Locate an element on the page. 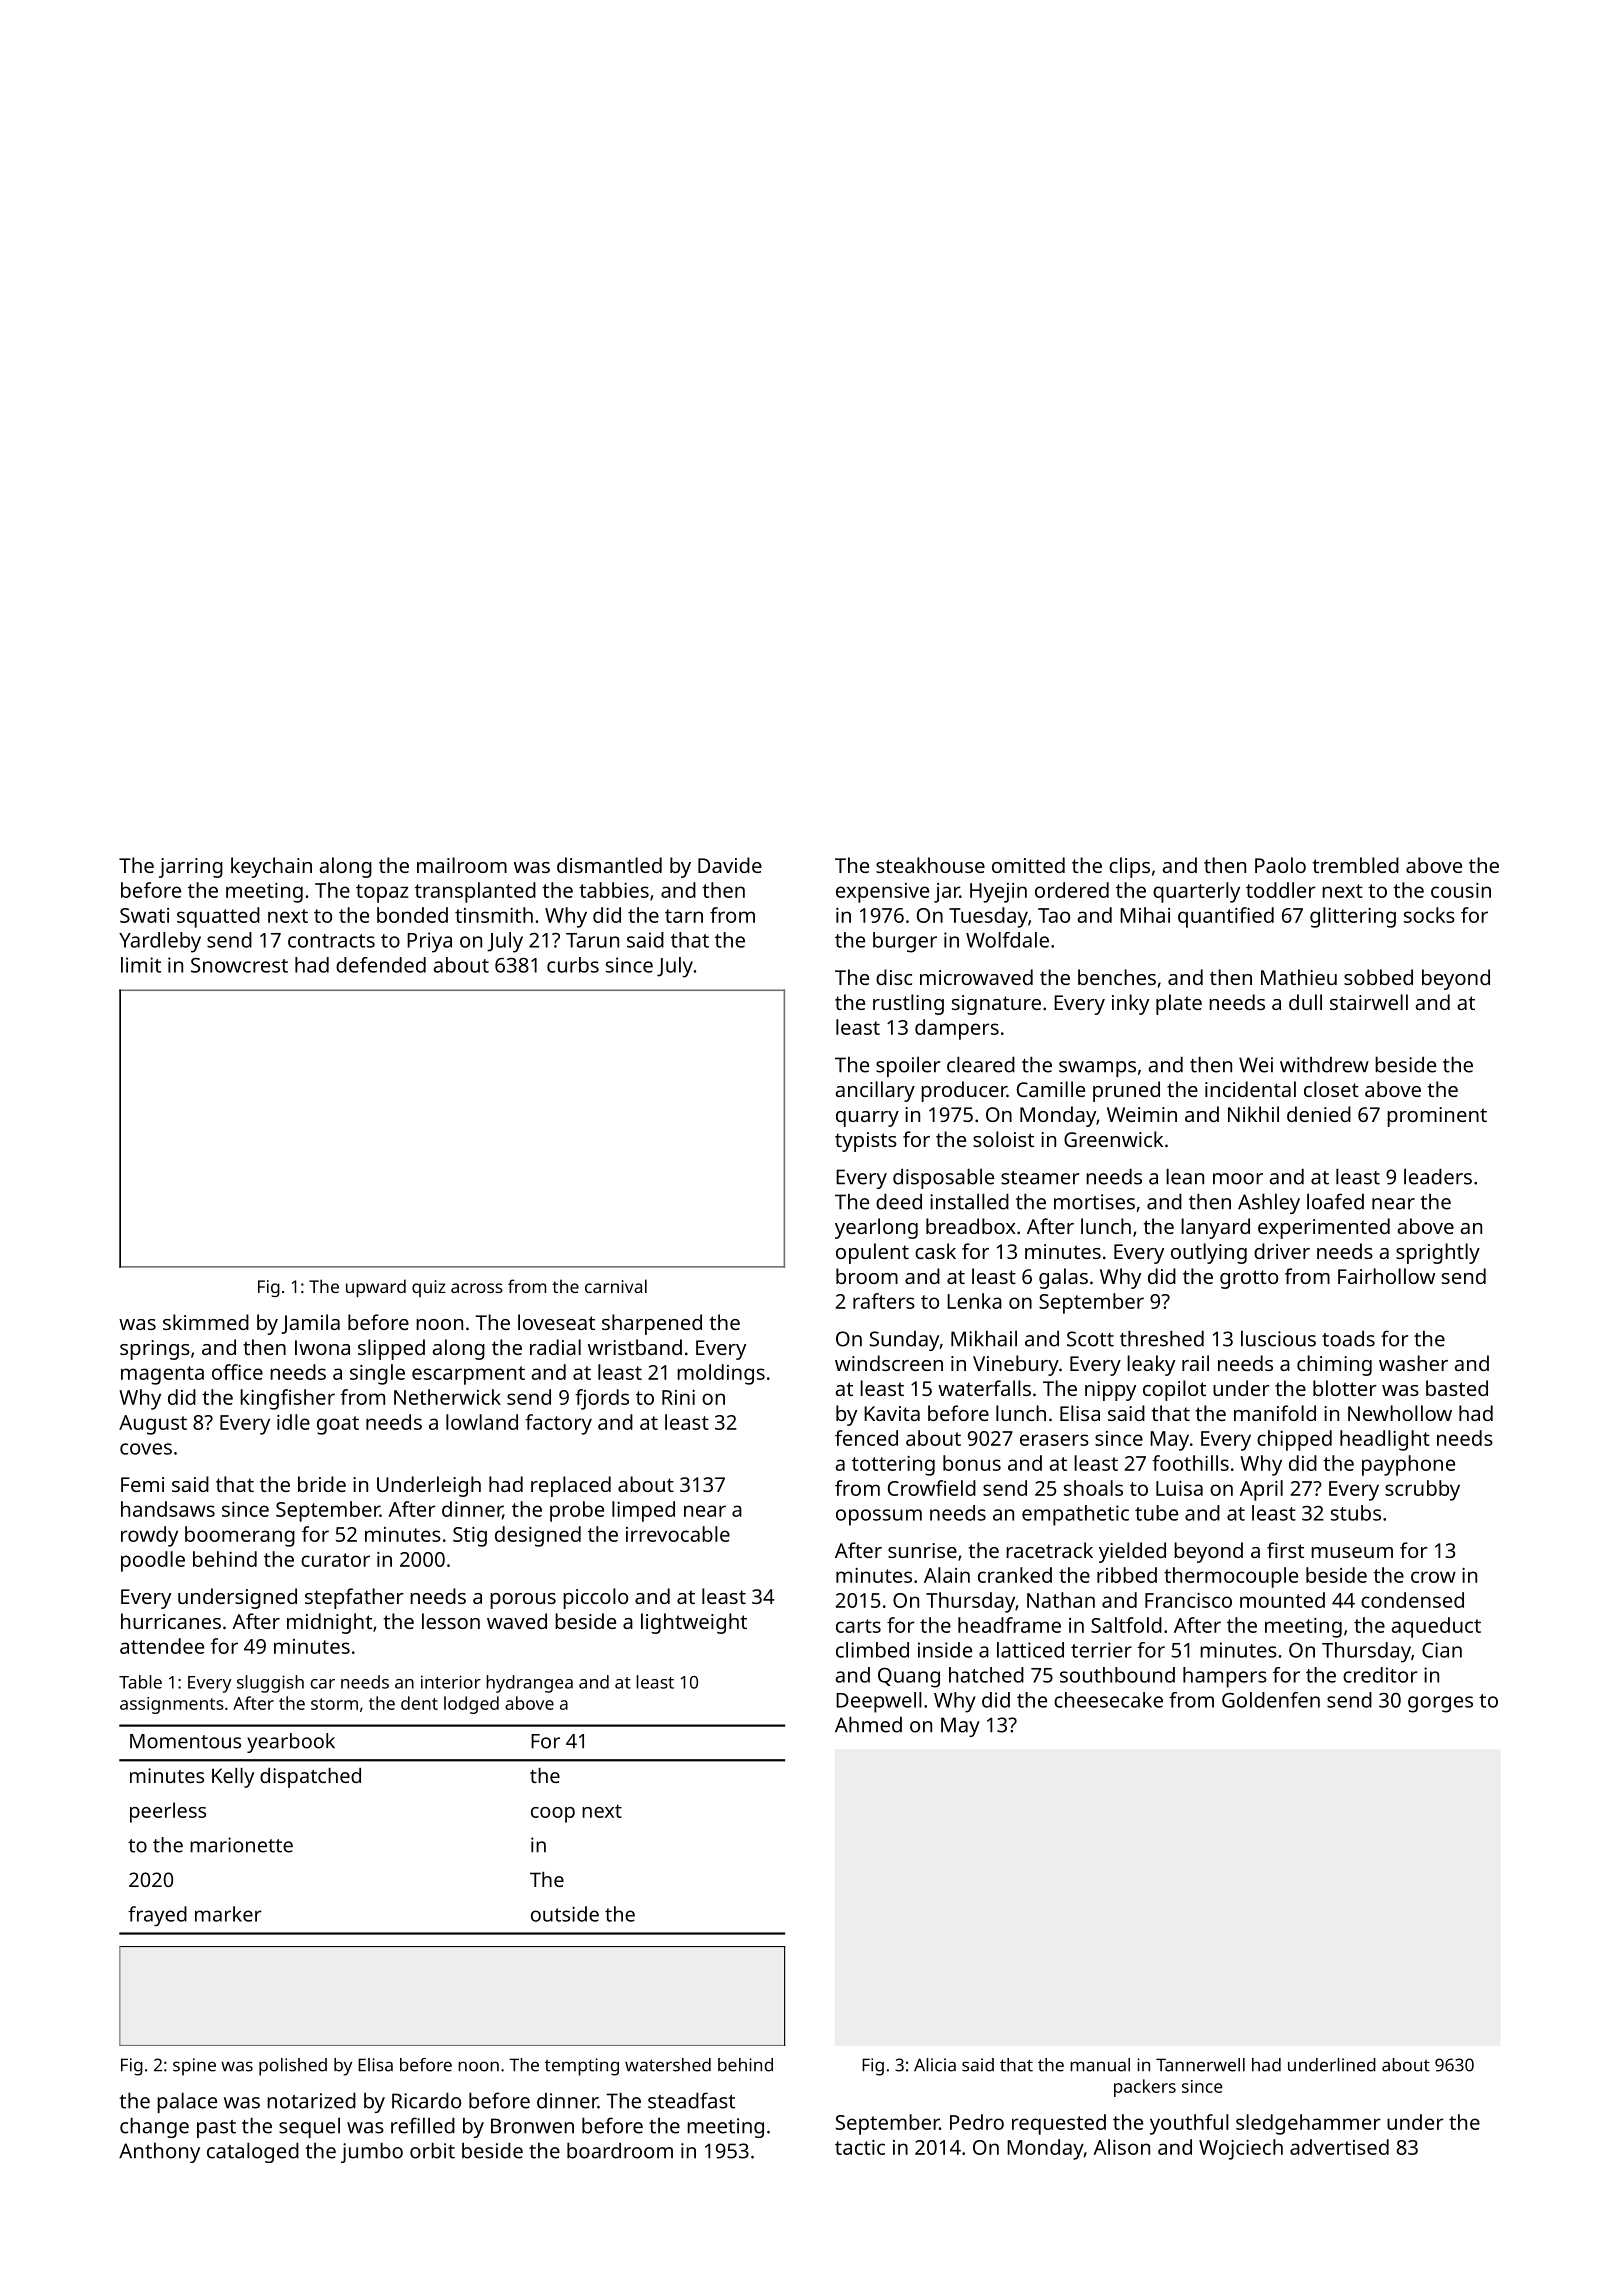 The image size is (1620, 2292). quantified is located at coordinates (1226, 917).
